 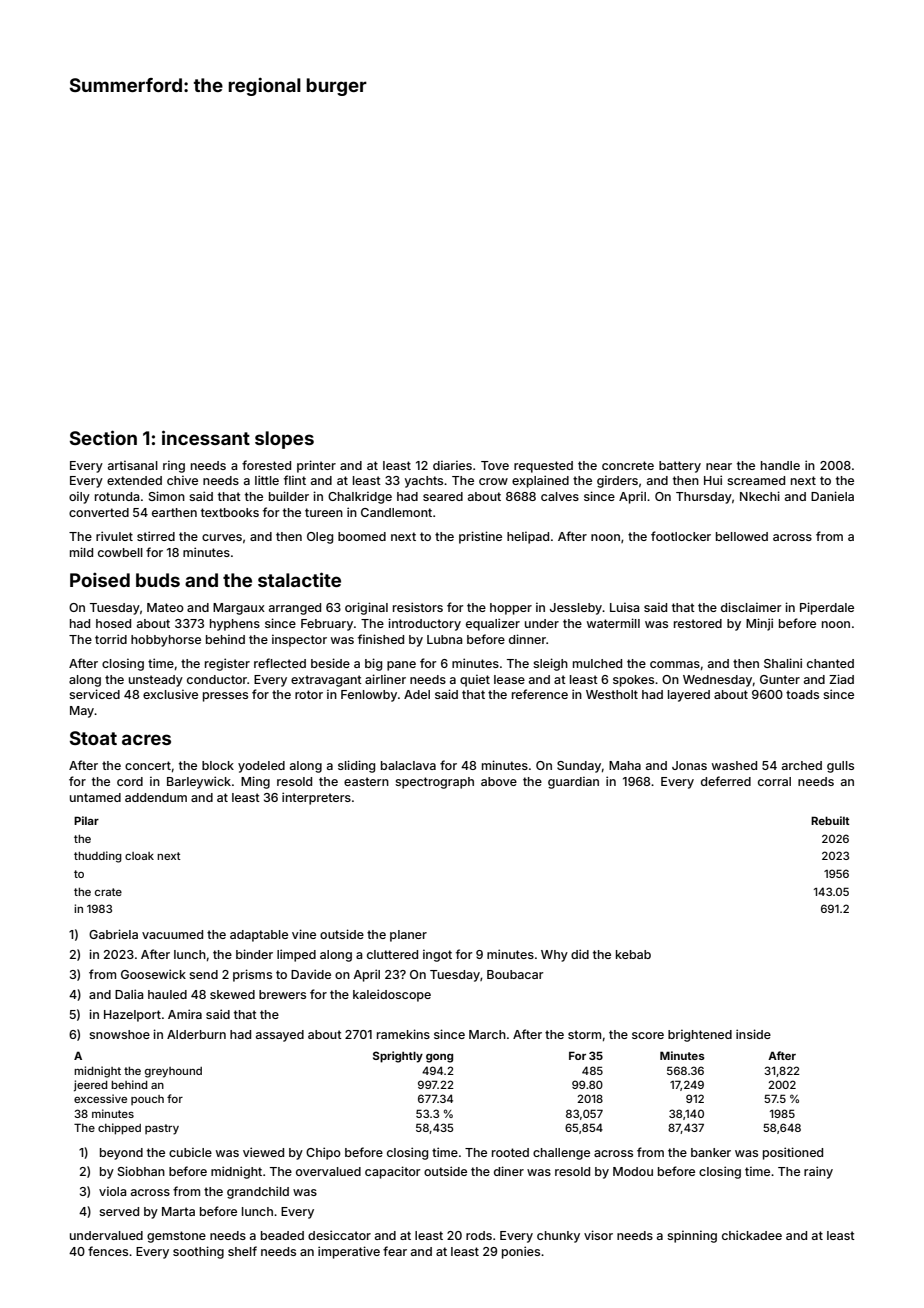 What do you see at coordinates (381, 639) in the document?
I see `finished` at bounding box center [381, 639].
